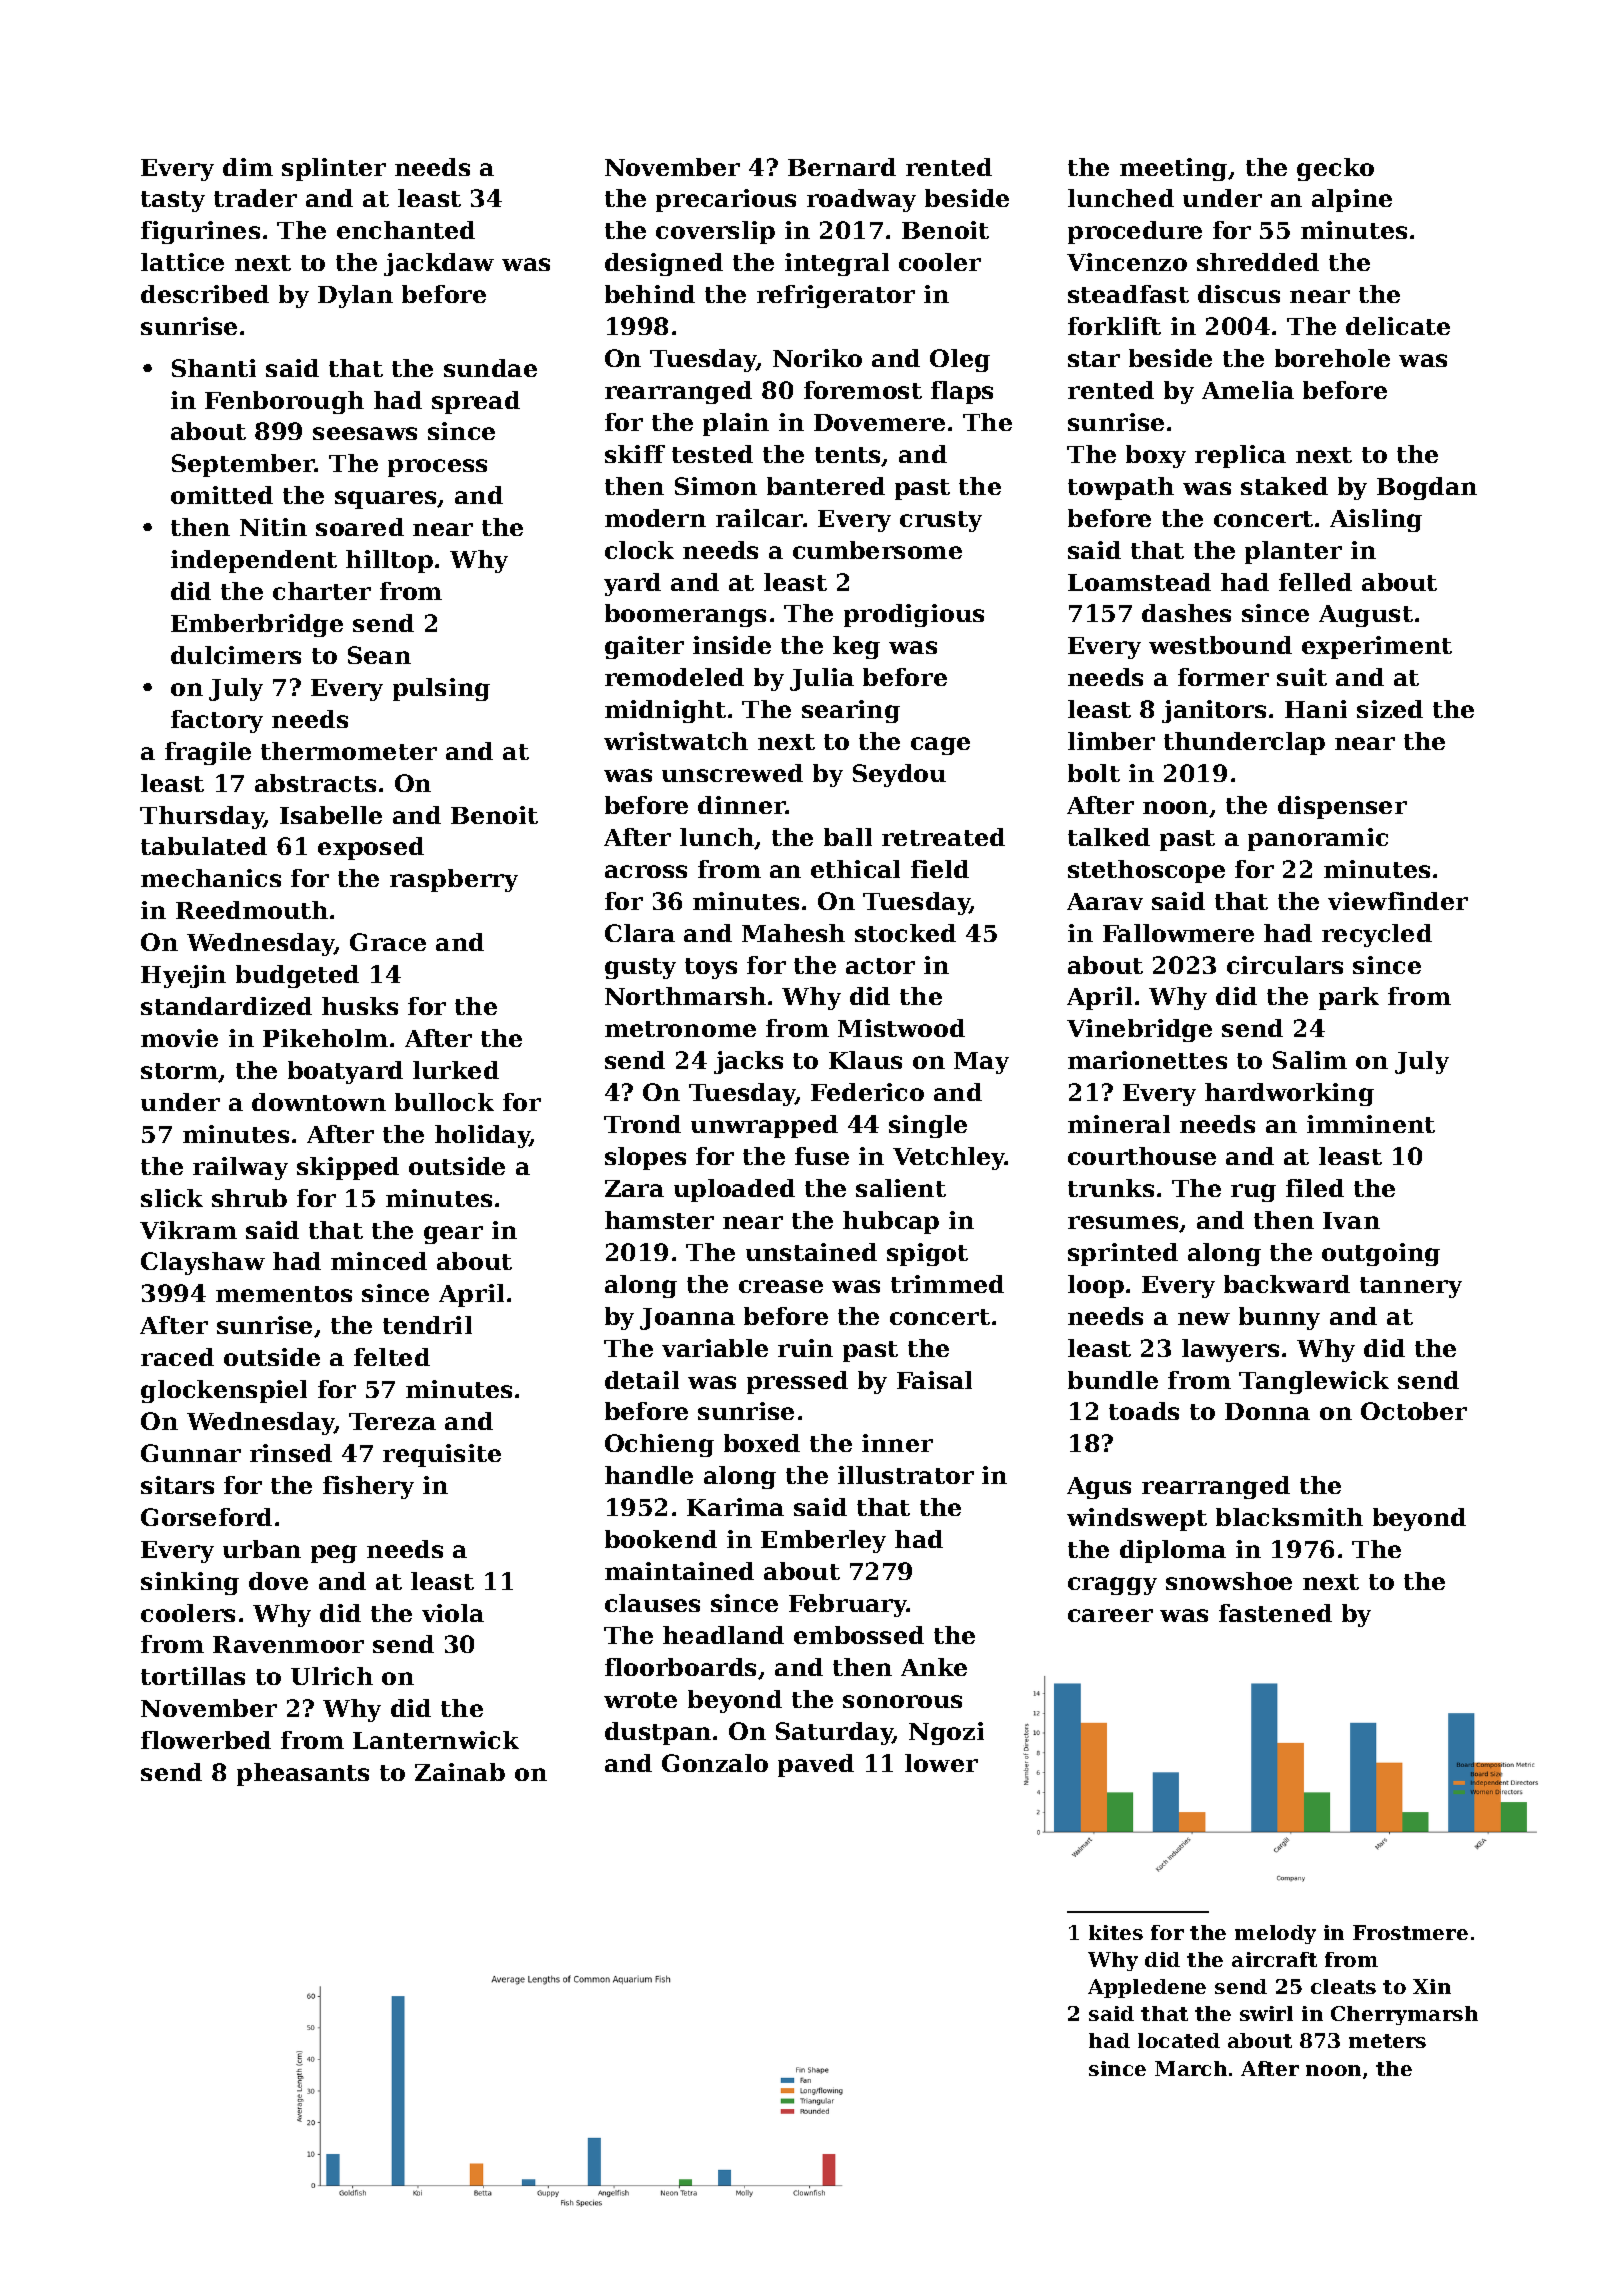 The height and width of the screenshot is (2292, 1620). What do you see at coordinates (460, 1772) in the screenshot?
I see `Zainab` at bounding box center [460, 1772].
